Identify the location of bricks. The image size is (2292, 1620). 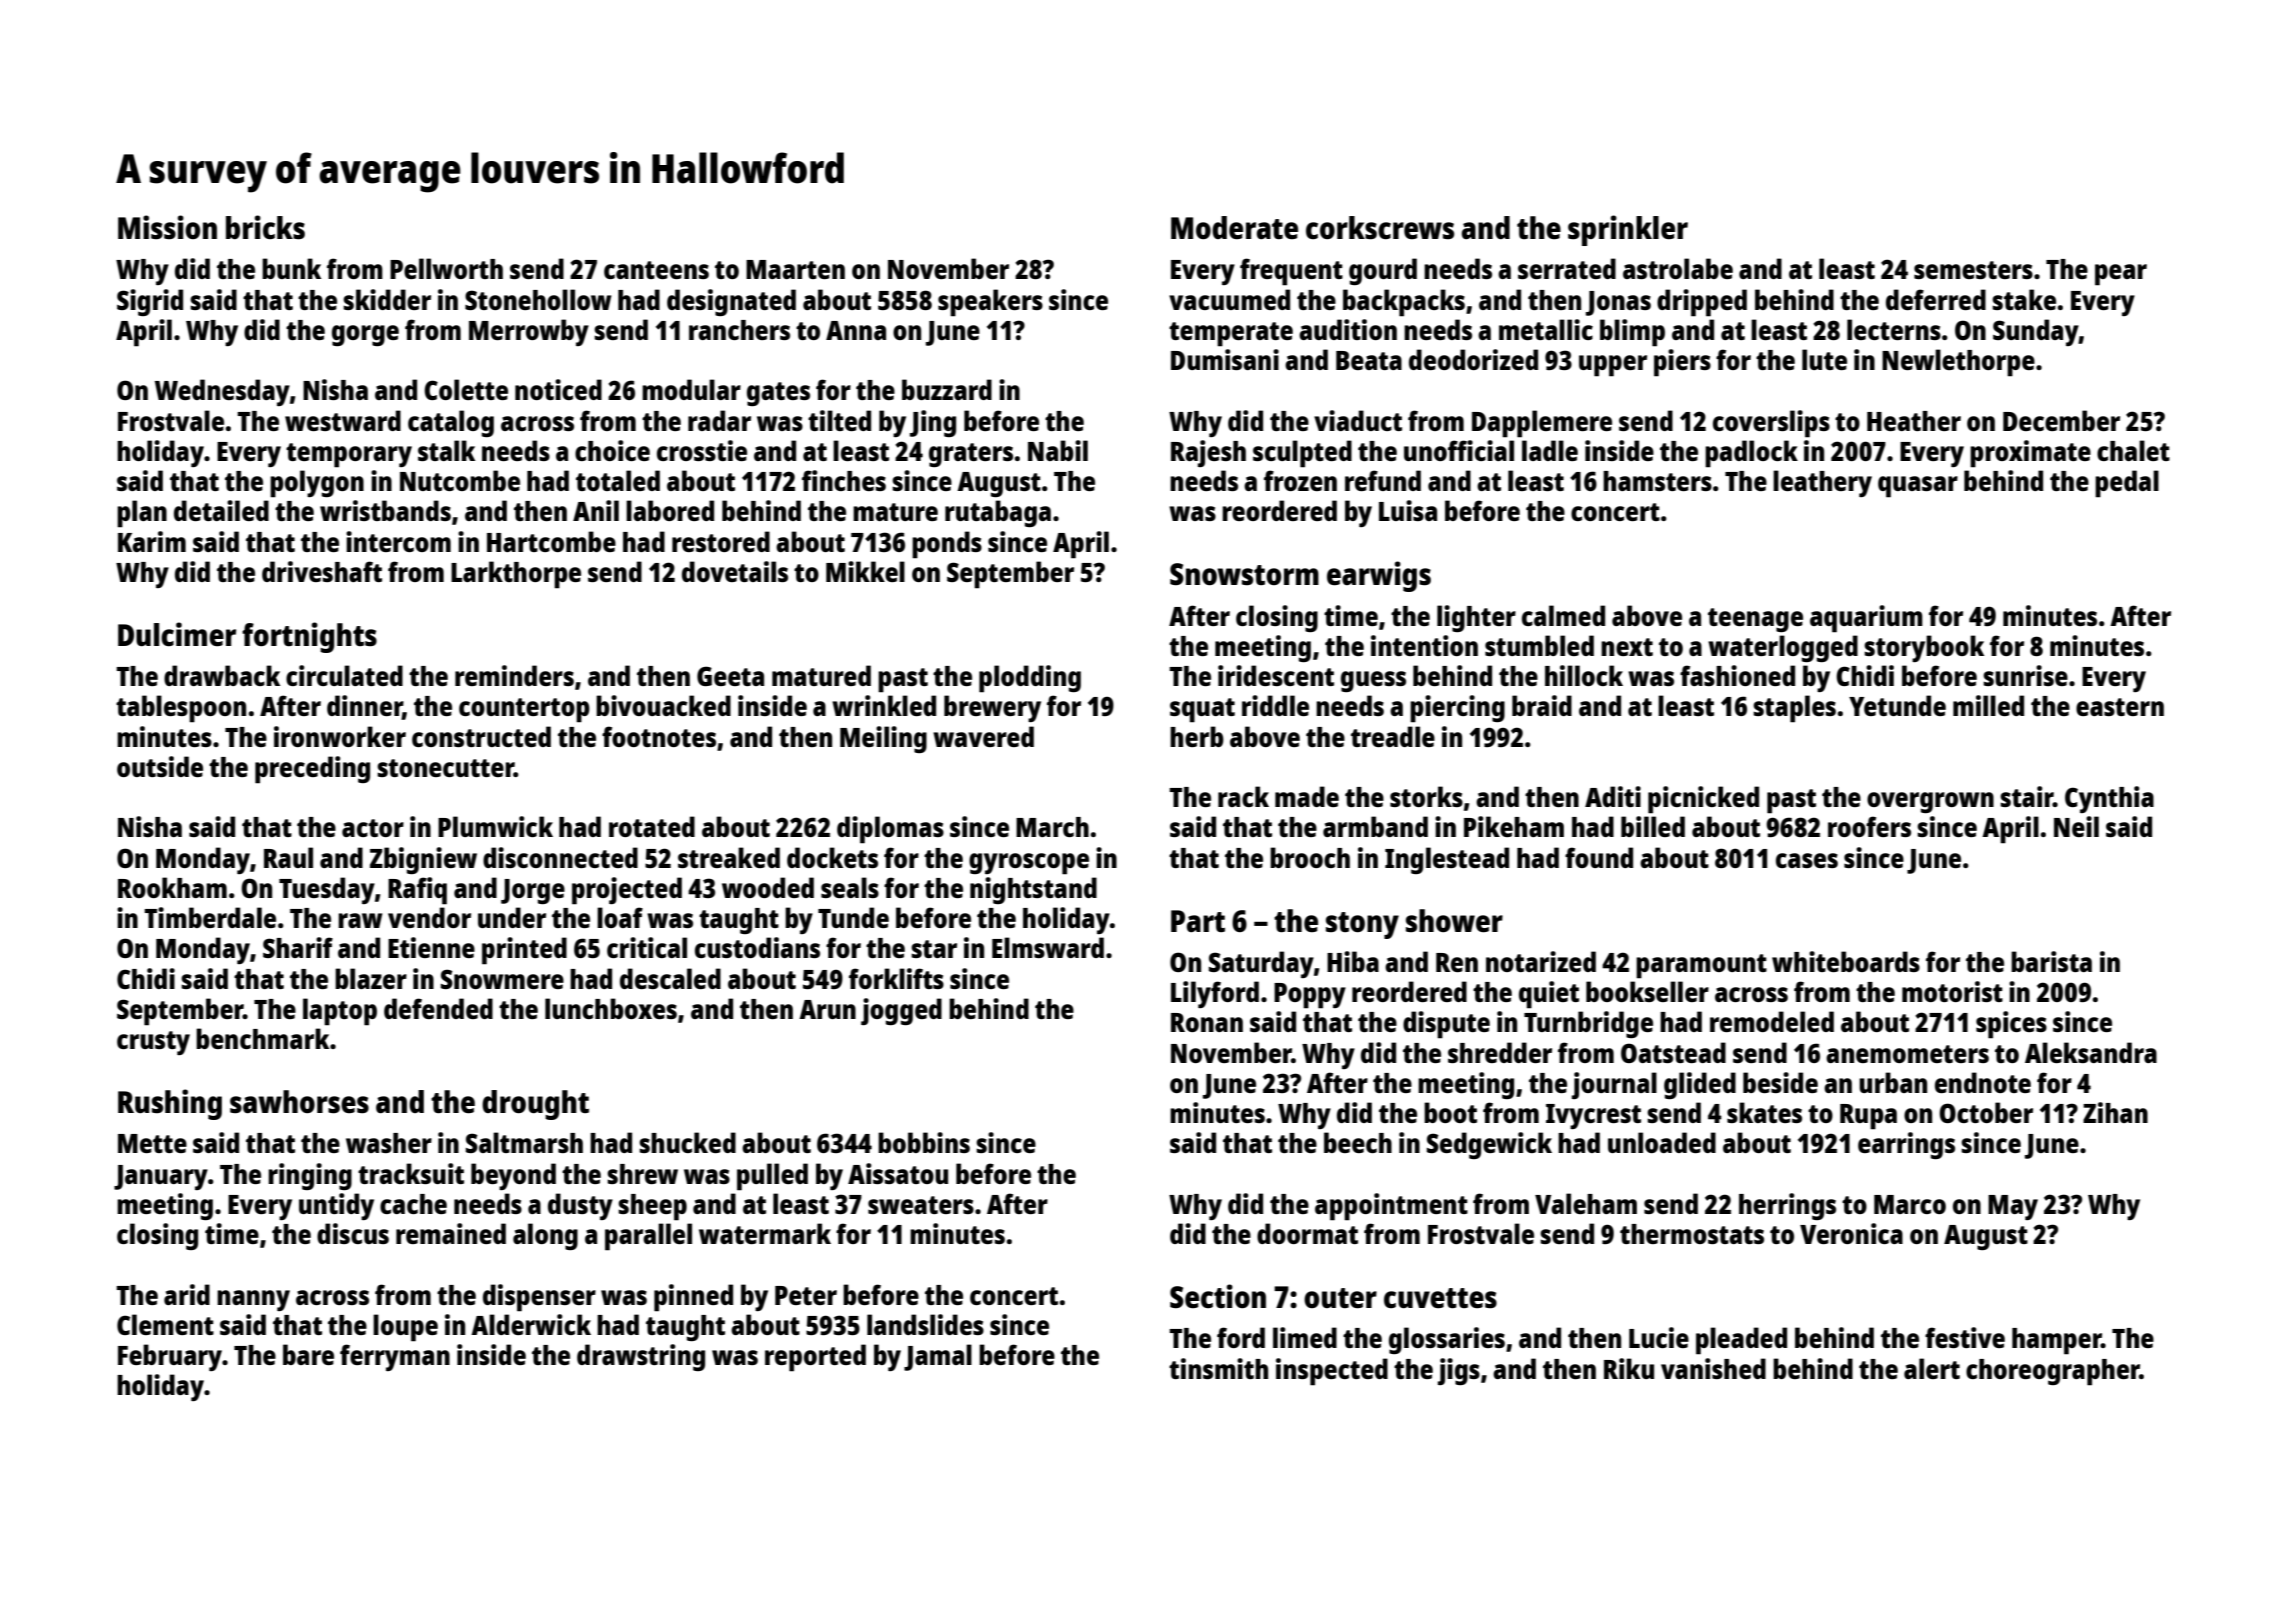
(265, 227).
